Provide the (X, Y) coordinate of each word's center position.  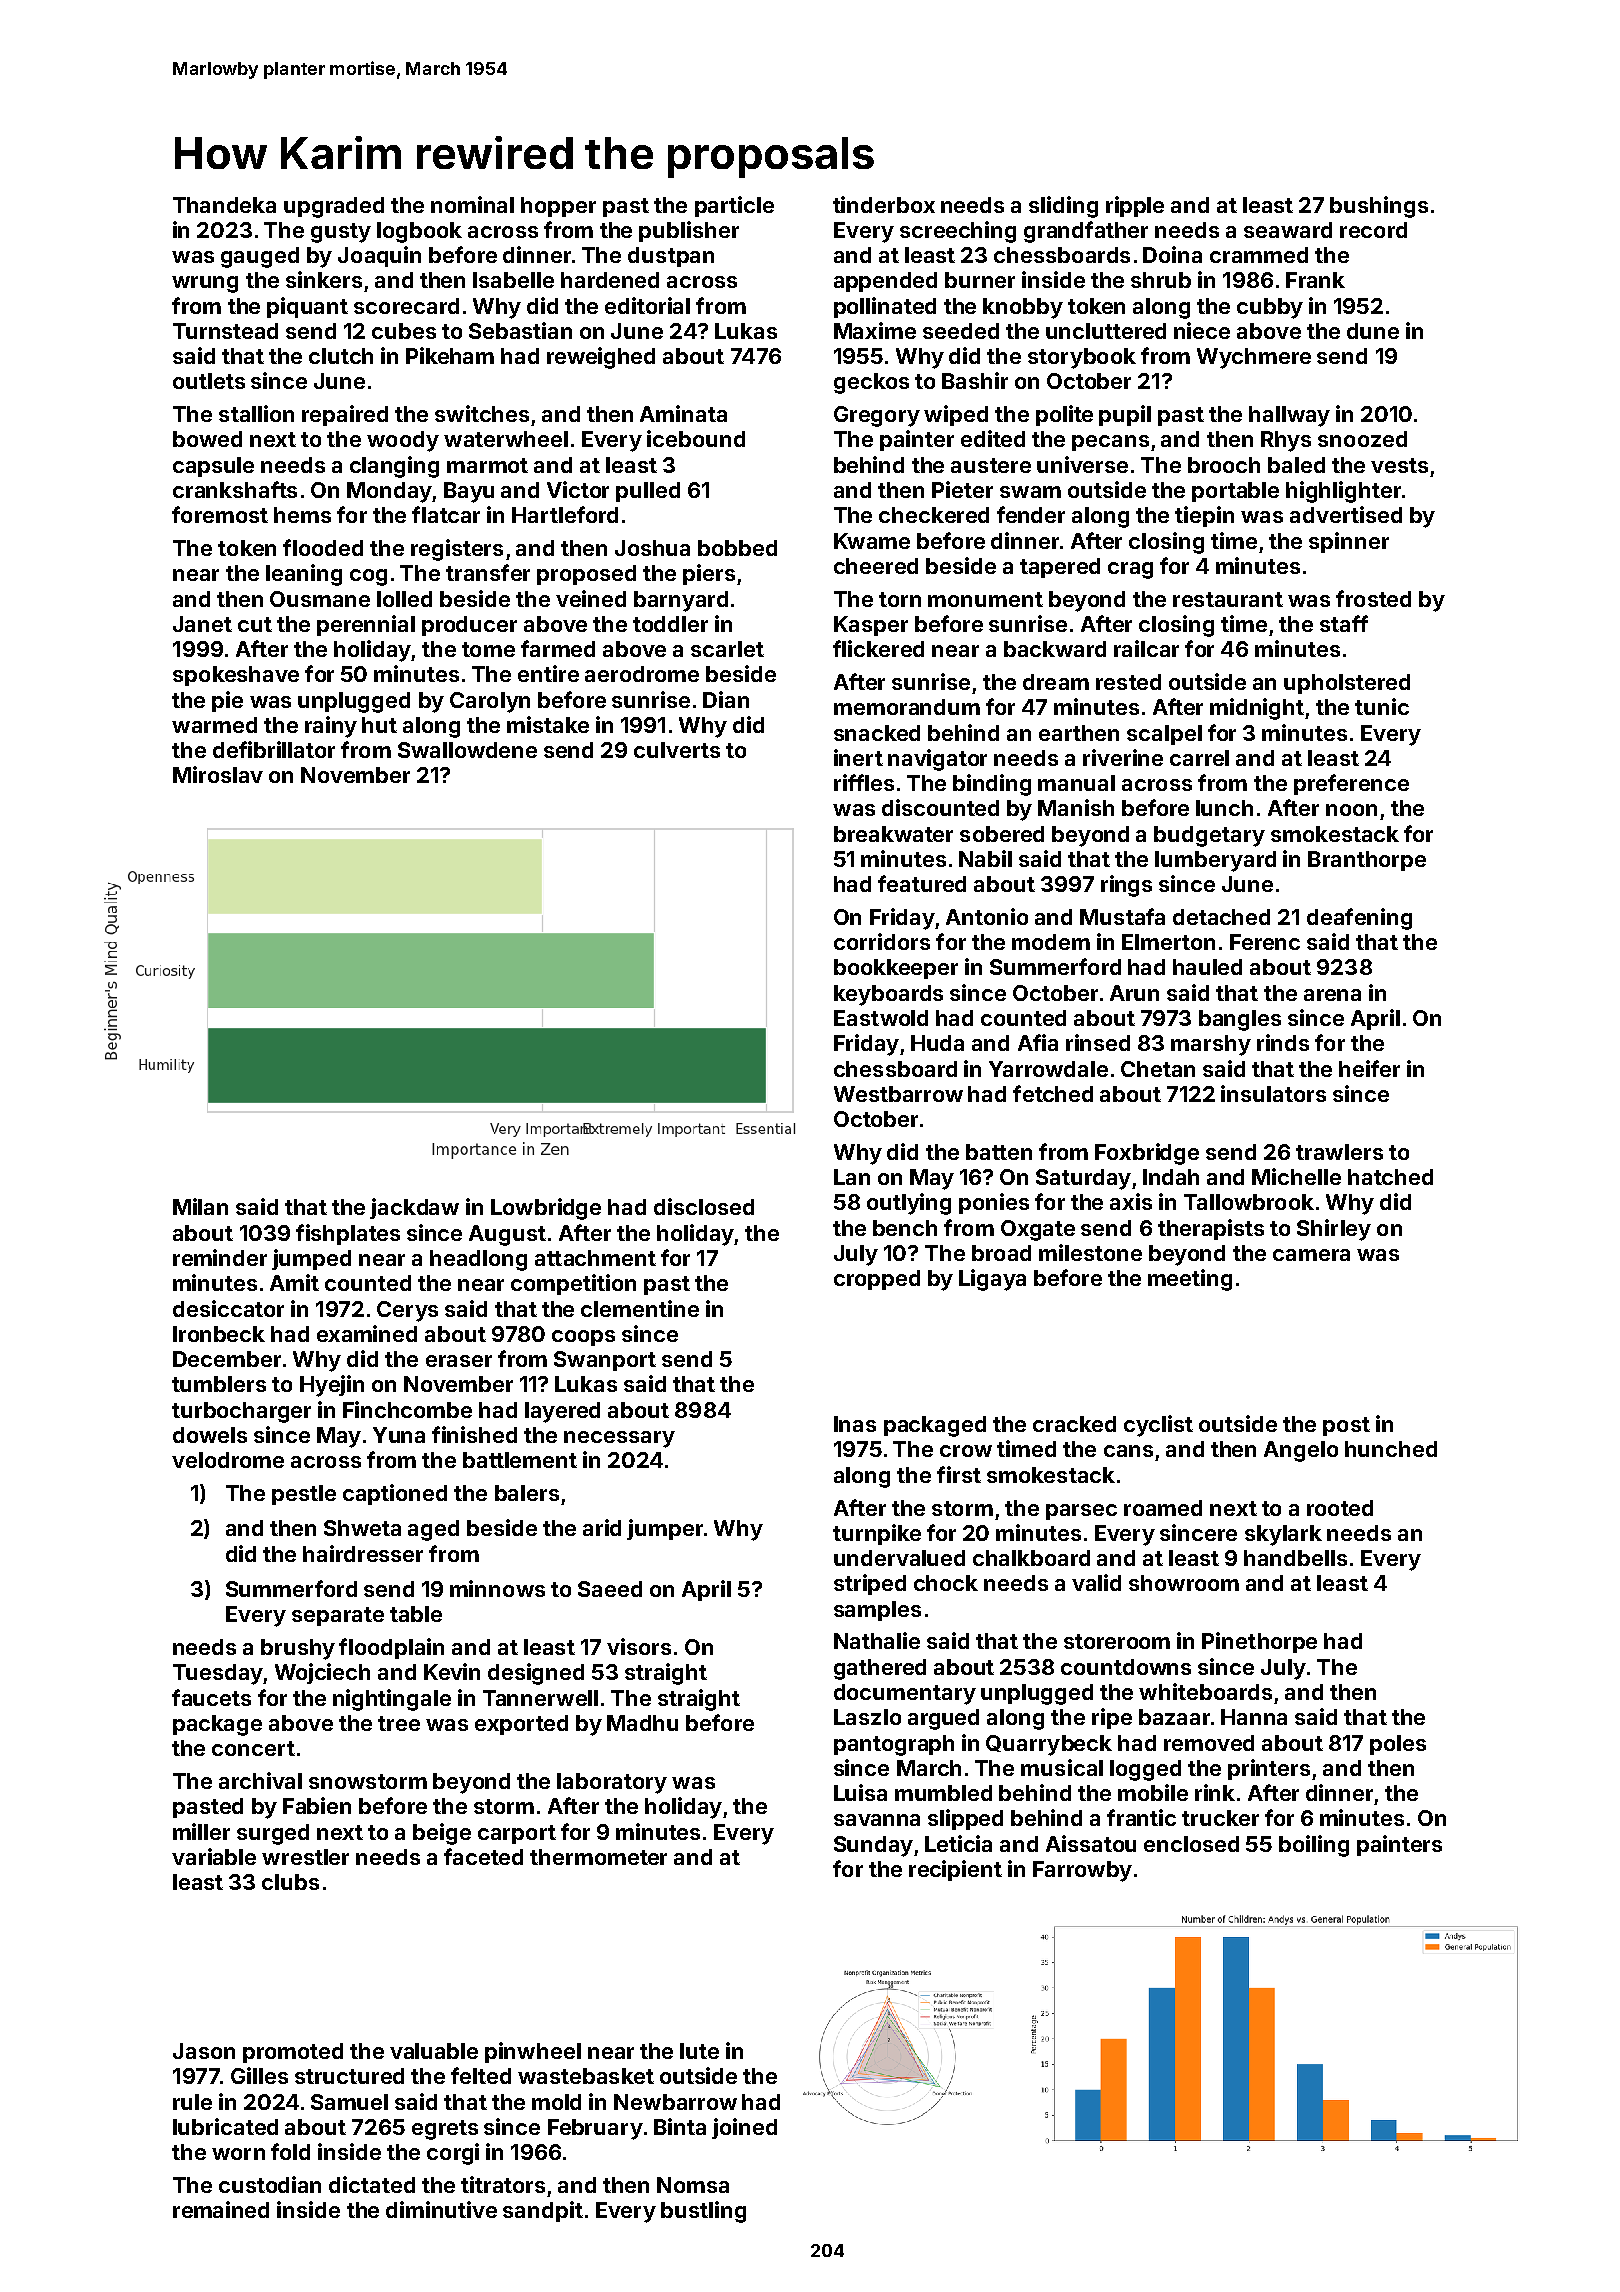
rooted (1340, 1508)
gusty (341, 233)
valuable (434, 2051)
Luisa (860, 1792)
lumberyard (1215, 861)
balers (527, 1493)
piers (709, 574)
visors (639, 1646)
